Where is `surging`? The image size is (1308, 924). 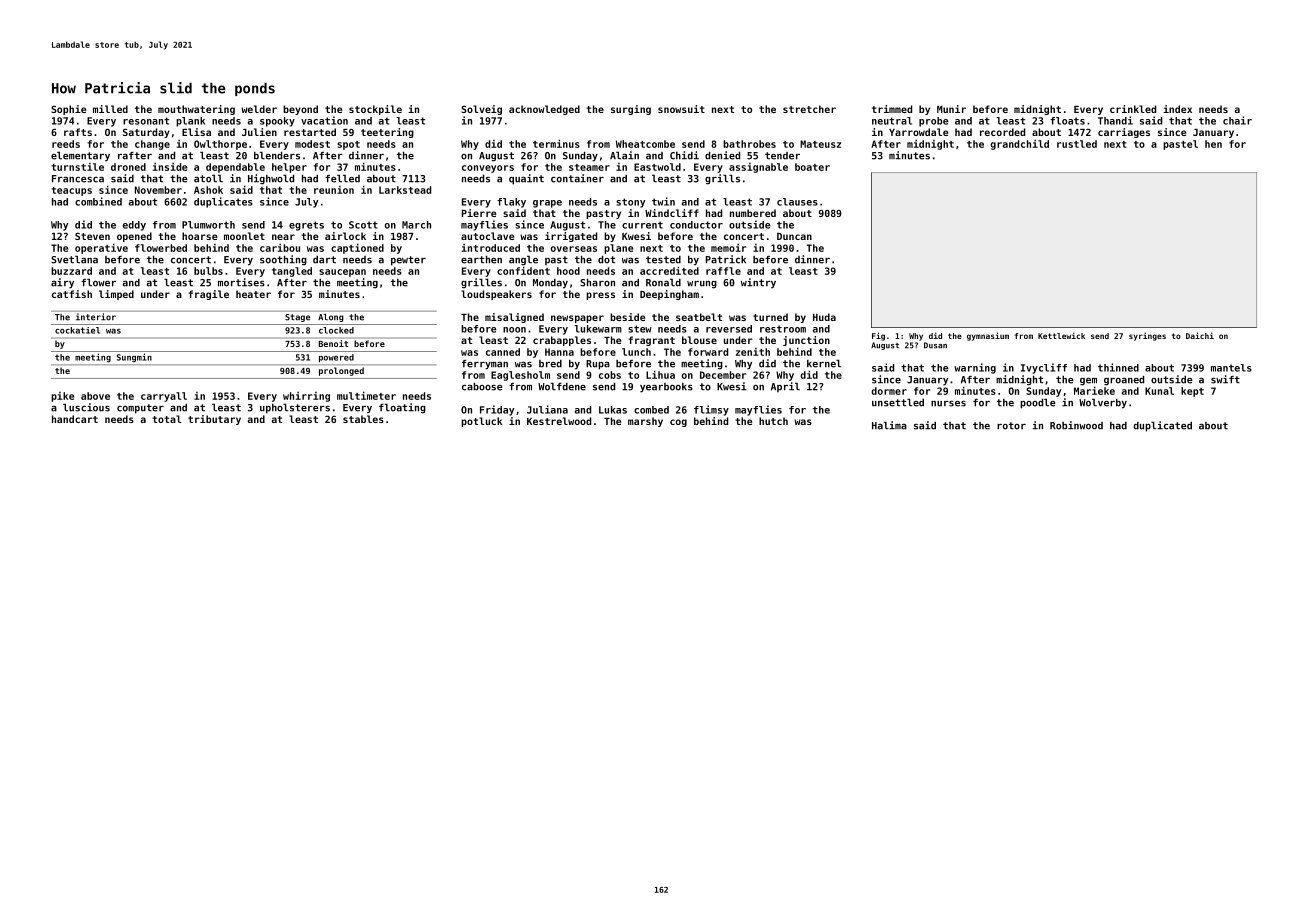
surging is located at coordinates (631, 110).
